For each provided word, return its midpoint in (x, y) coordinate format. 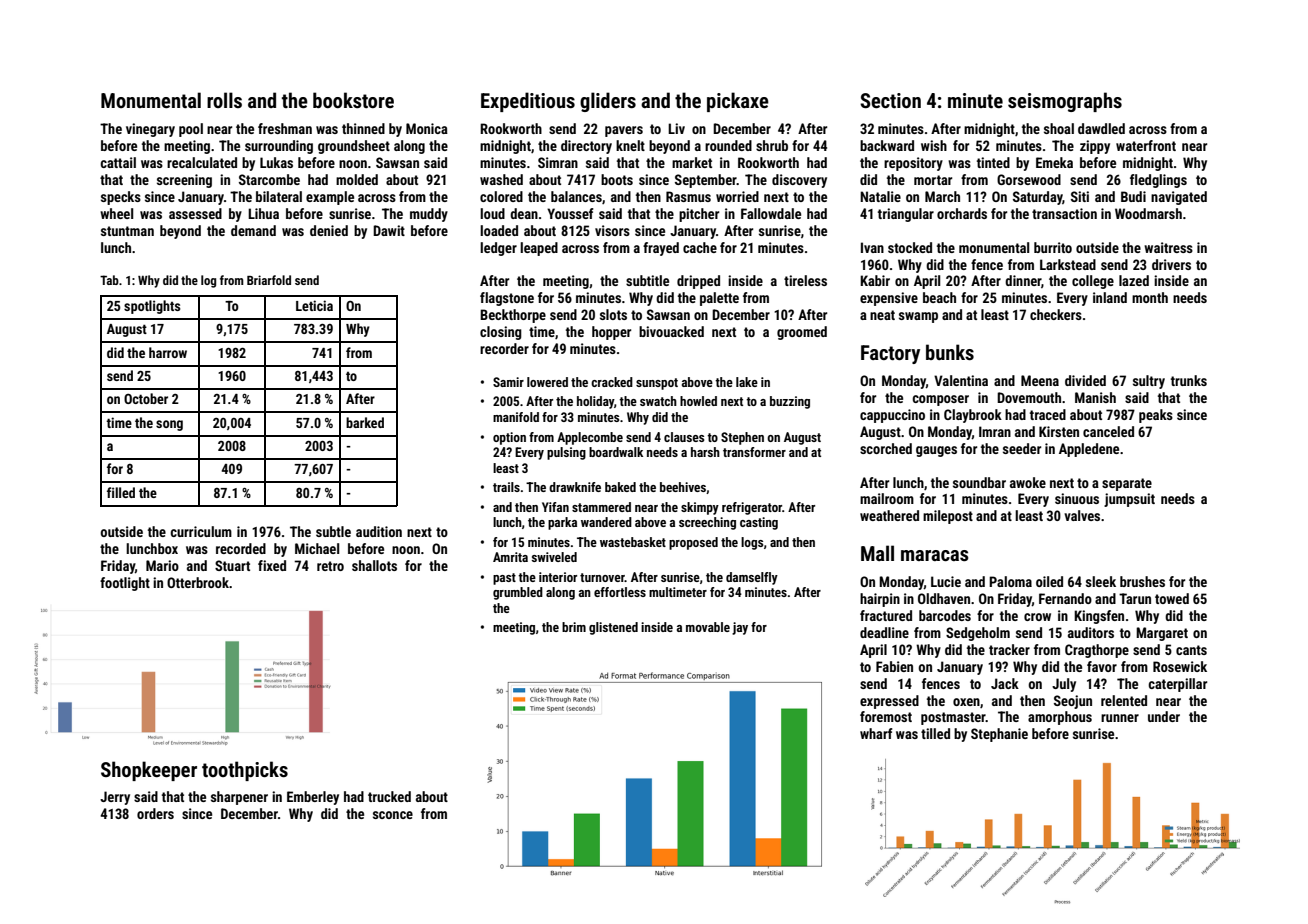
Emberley (313, 798)
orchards (962, 213)
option (509, 438)
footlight (125, 584)
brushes (1142, 581)
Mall (877, 553)
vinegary (150, 130)
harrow (168, 352)
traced (1048, 414)
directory (586, 147)
